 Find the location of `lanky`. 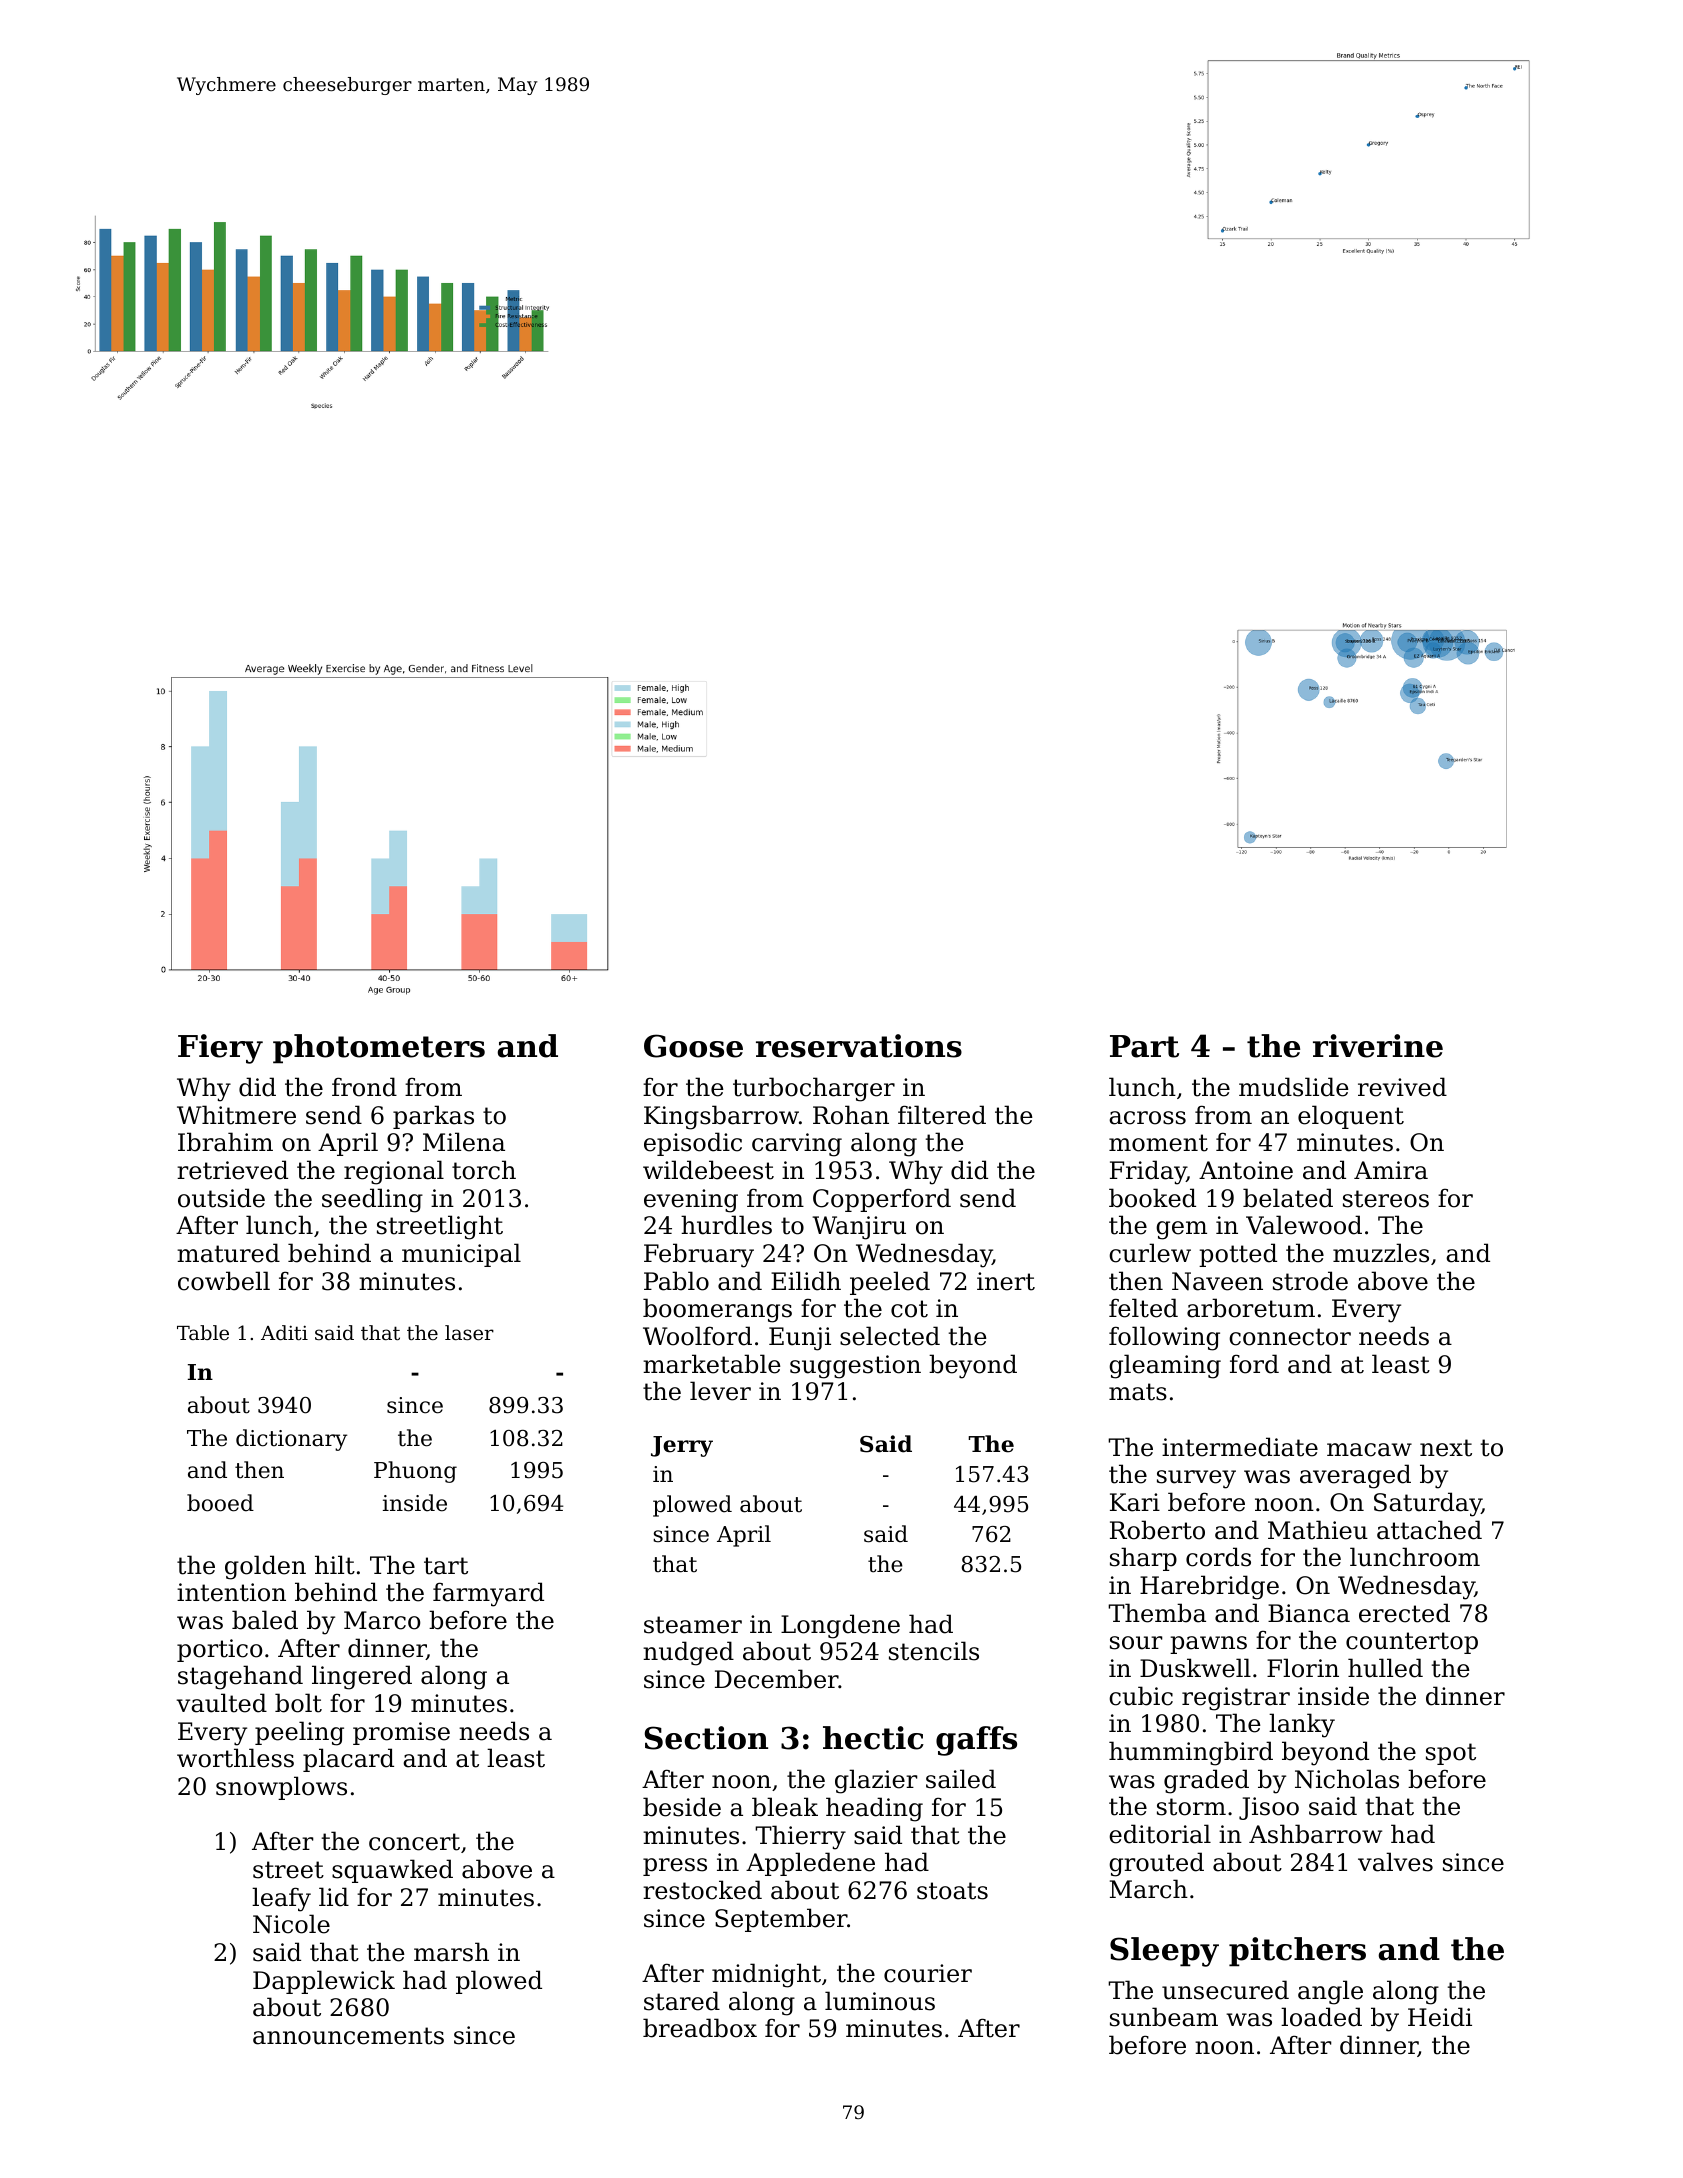

lanky is located at coordinates (1302, 1725).
